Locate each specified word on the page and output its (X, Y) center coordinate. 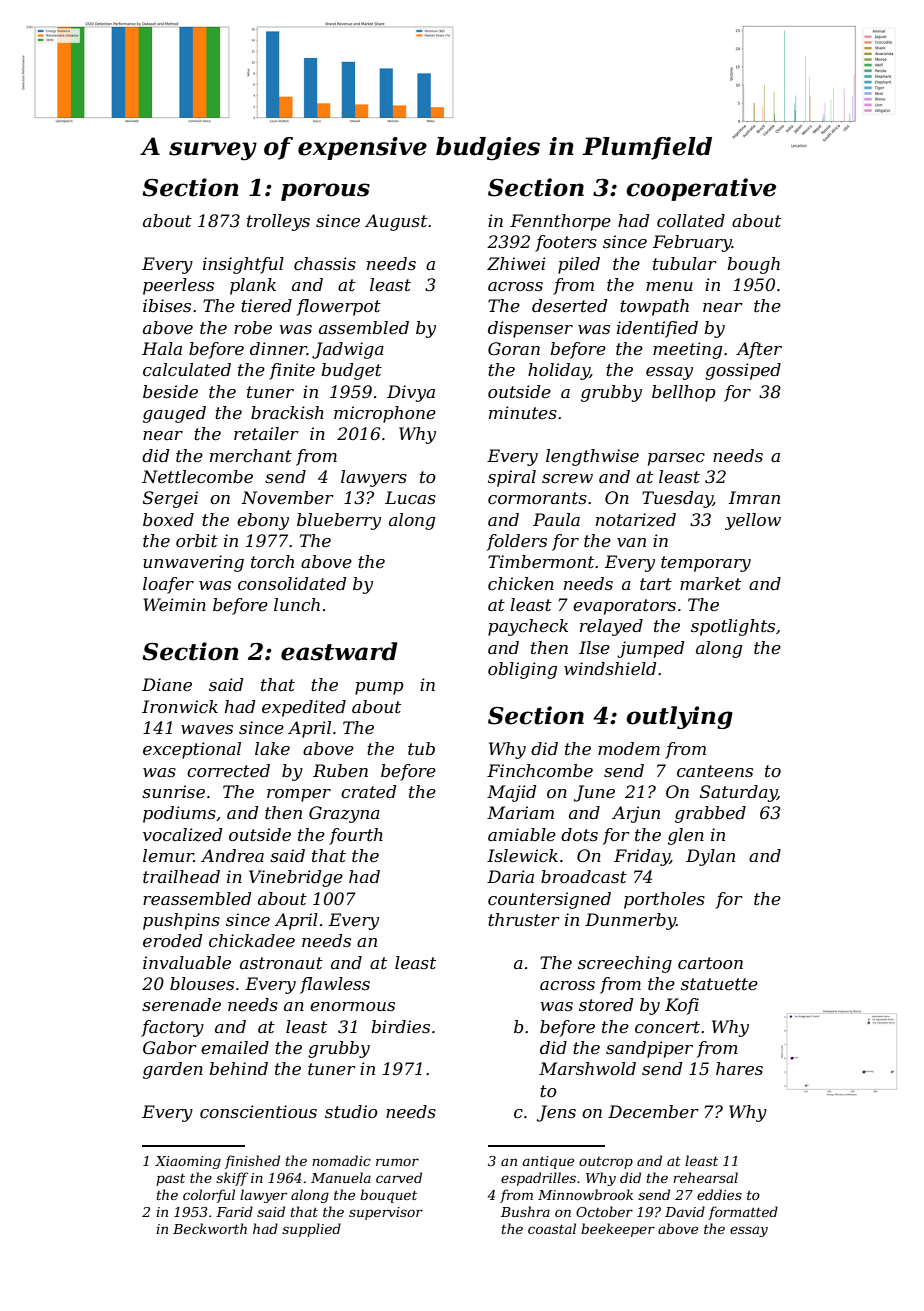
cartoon (710, 963)
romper (299, 795)
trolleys (278, 222)
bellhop (684, 393)
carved (399, 1177)
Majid (511, 793)
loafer (168, 585)
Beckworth (210, 1228)
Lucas (410, 497)
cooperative (701, 189)
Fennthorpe (560, 222)
